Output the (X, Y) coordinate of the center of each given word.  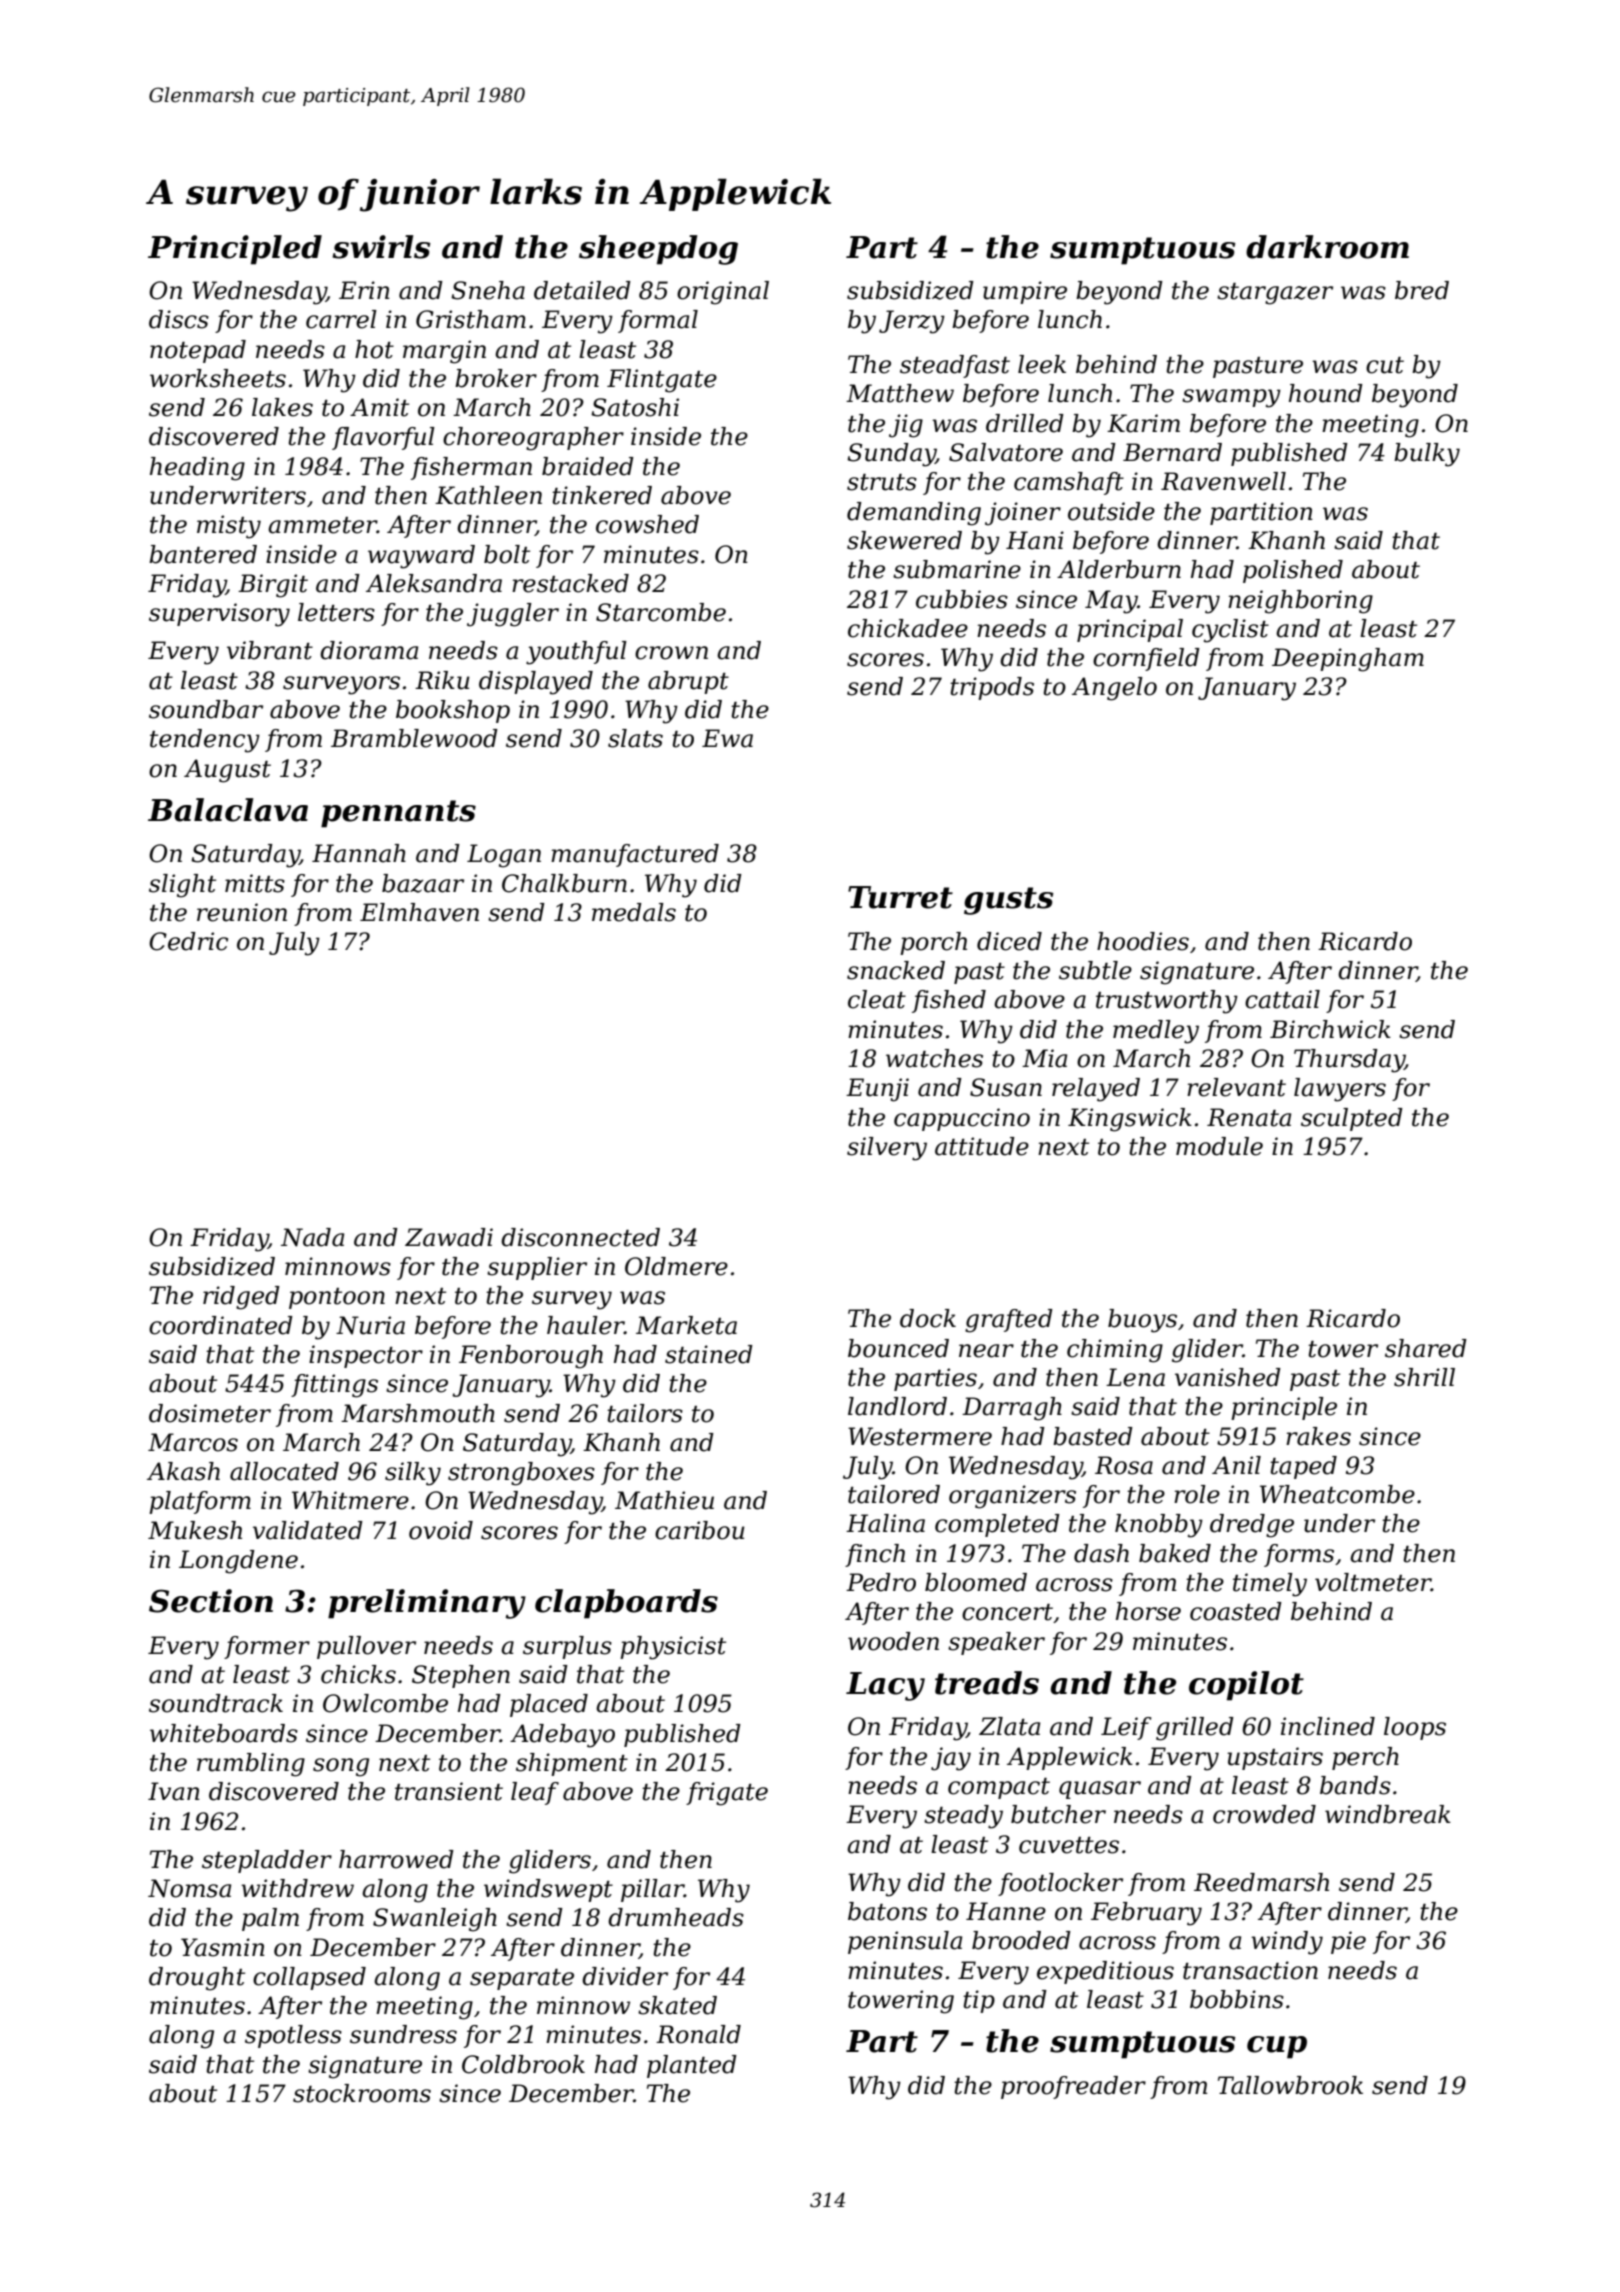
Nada (312, 1237)
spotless (293, 2036)
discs (179, 319)
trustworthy (1167, 1002)
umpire (1025, 292)
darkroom (1327, 247)
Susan (1006, 1087)
